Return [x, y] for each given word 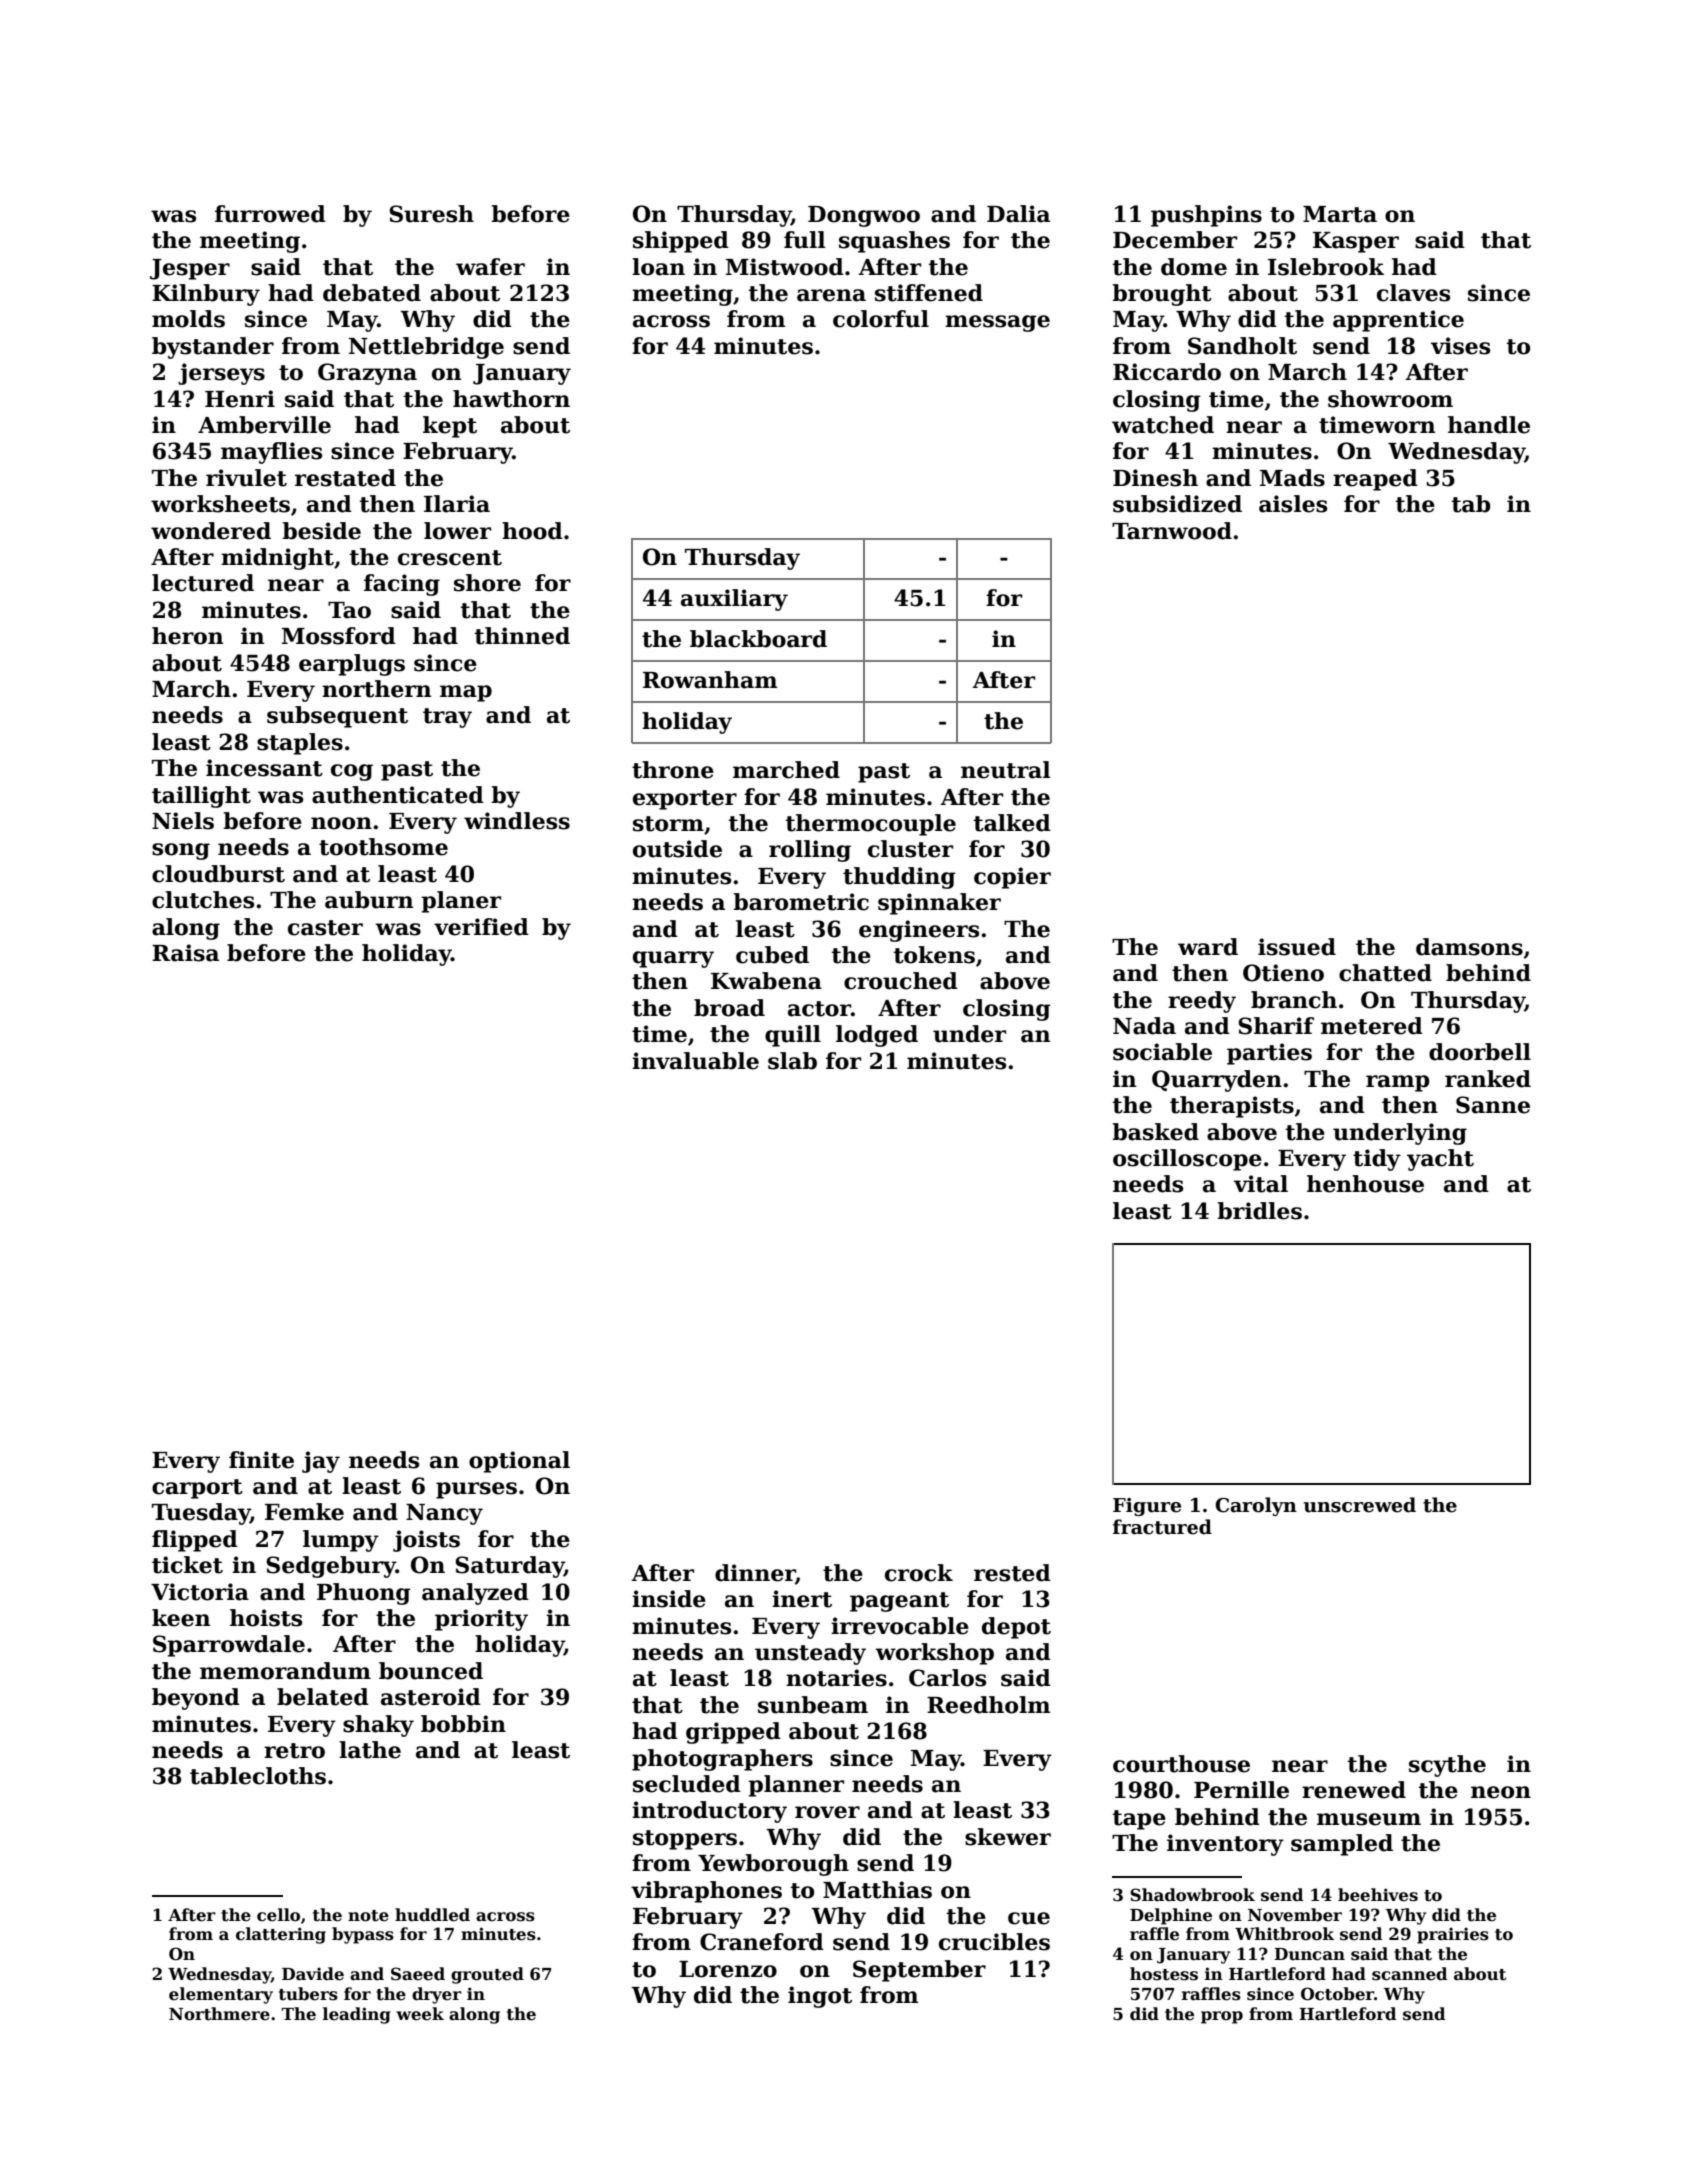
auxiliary [734, 600]
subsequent [337, 717]
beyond [196, 1699]
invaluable [695, 1061]
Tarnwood [1172, 531]
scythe [1447, 1766]
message [997, 323]
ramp [1397, 1083]
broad [729, 1008]
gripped [733, 1733]
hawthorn [511, 399]
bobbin [463, 1724]
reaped [1375, 480]
